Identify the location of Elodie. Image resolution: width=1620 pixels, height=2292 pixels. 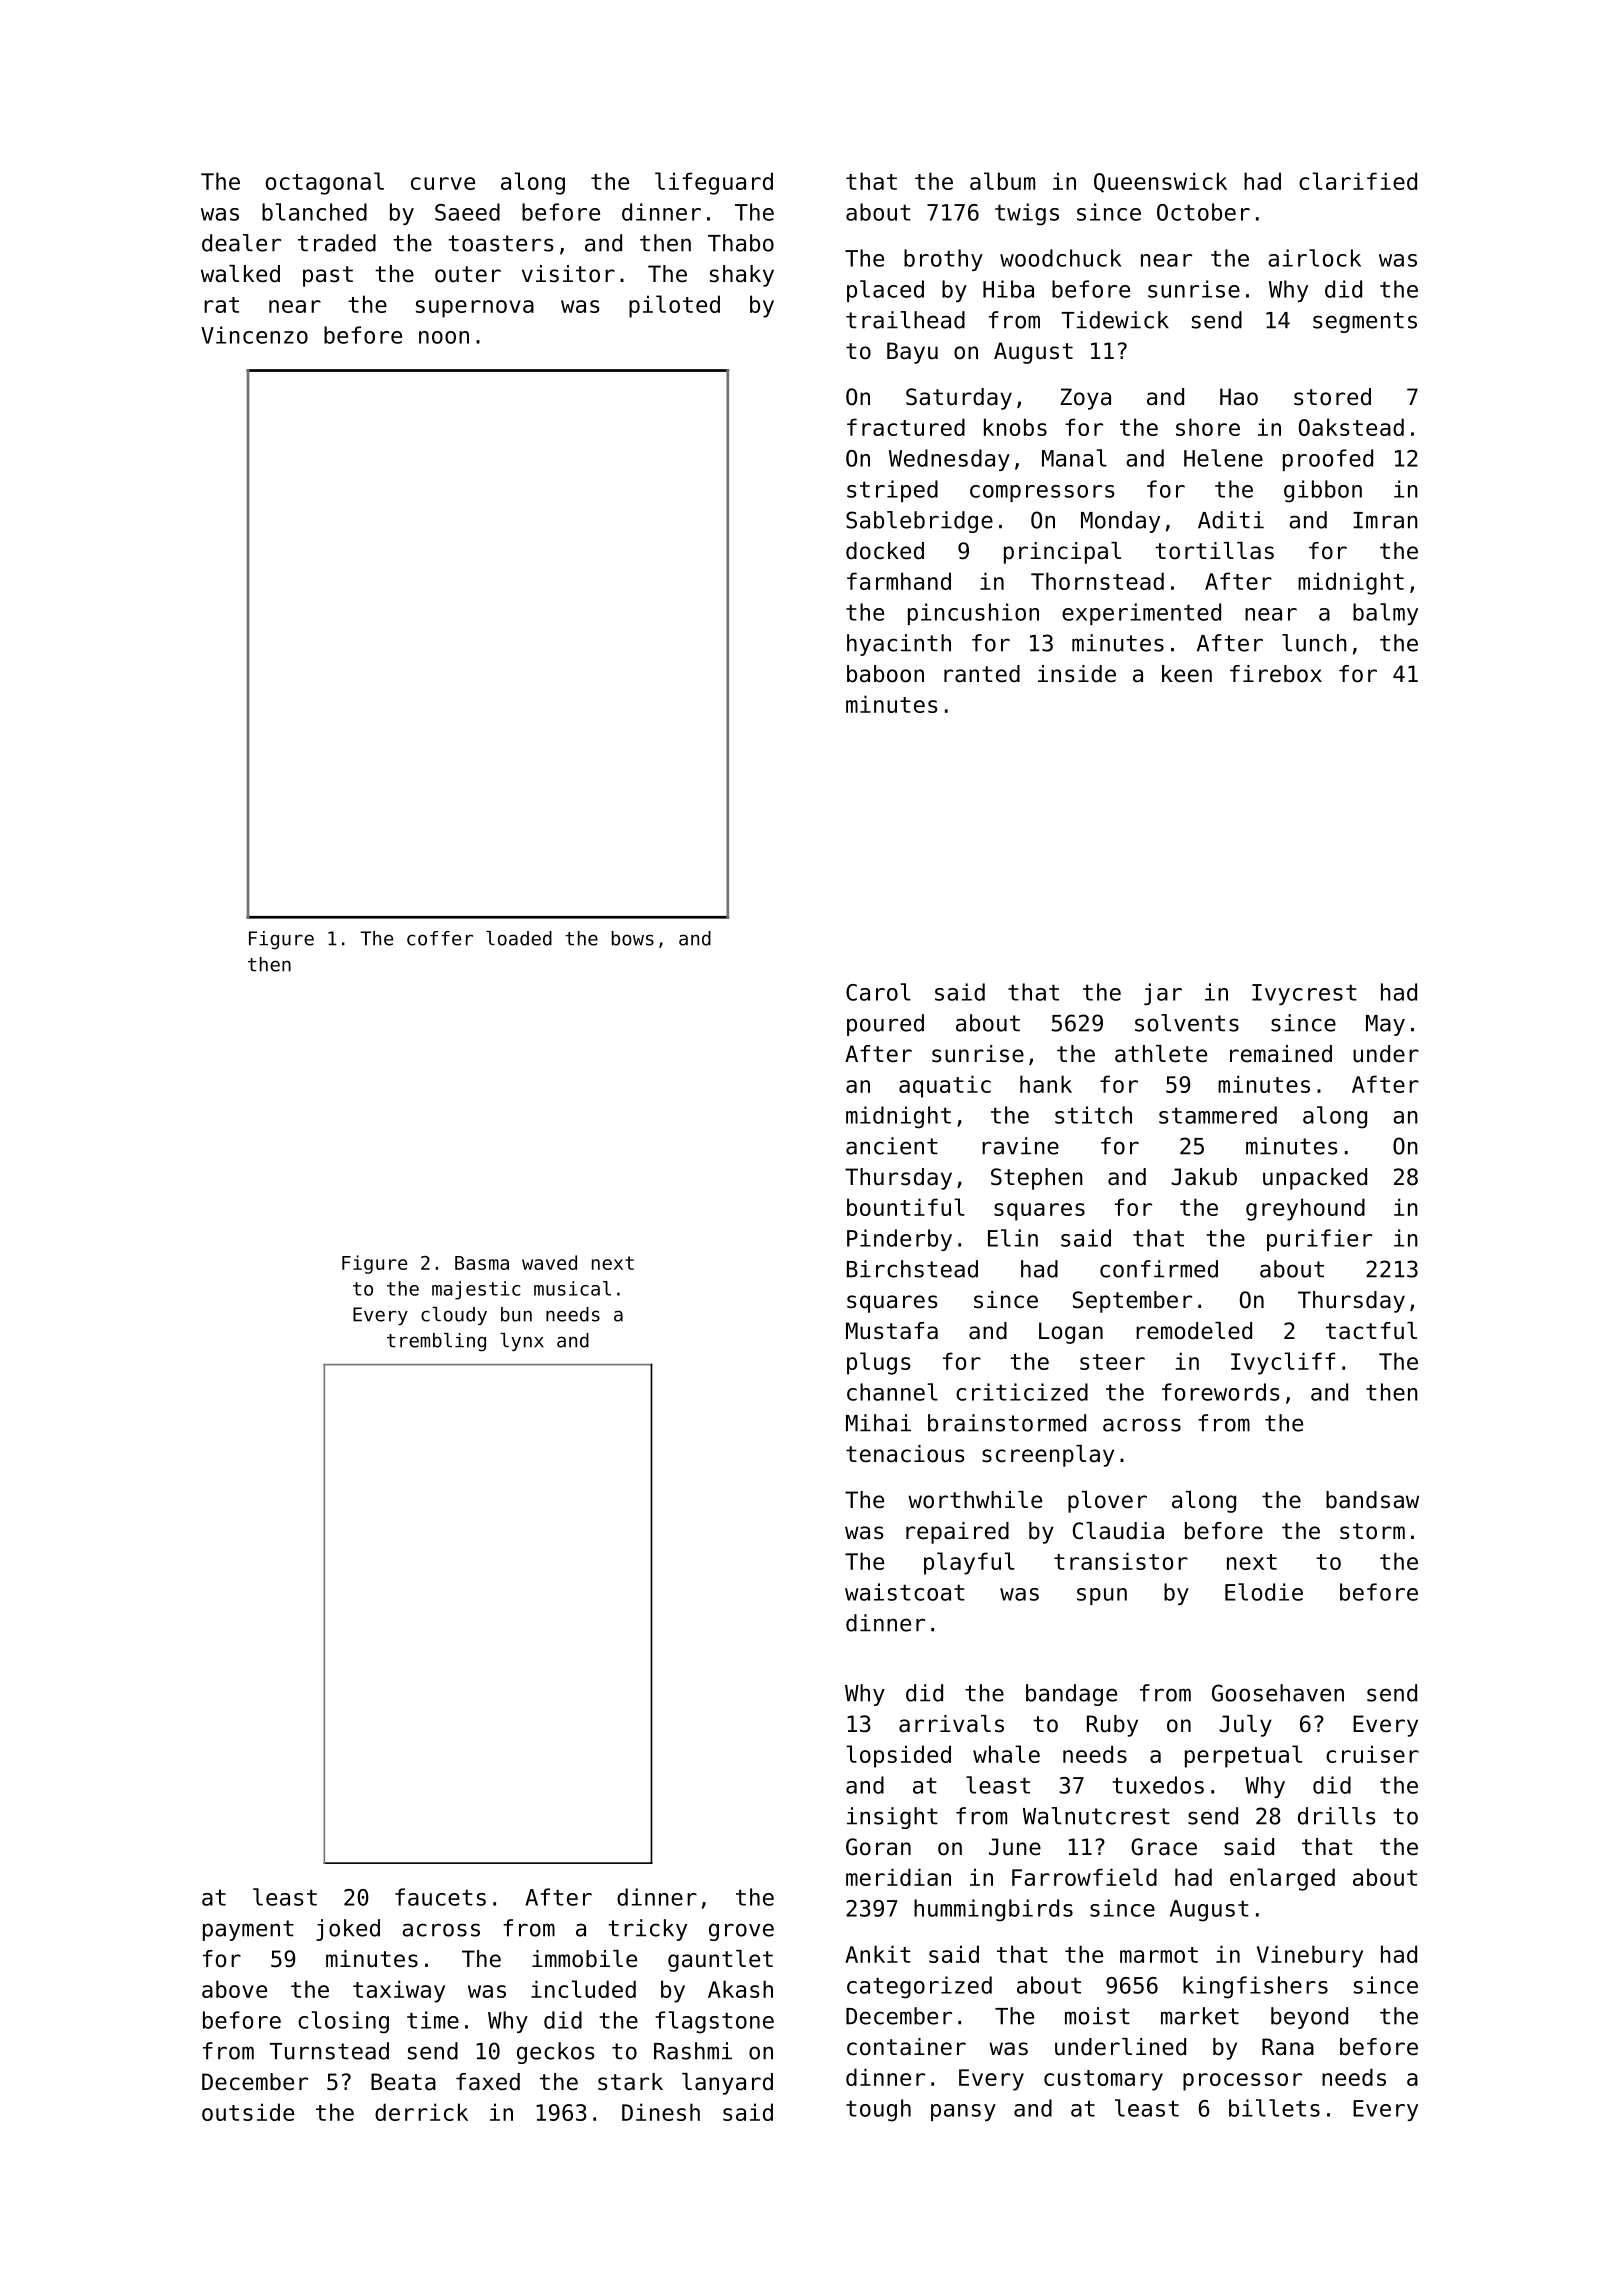
(1264, 1592).
